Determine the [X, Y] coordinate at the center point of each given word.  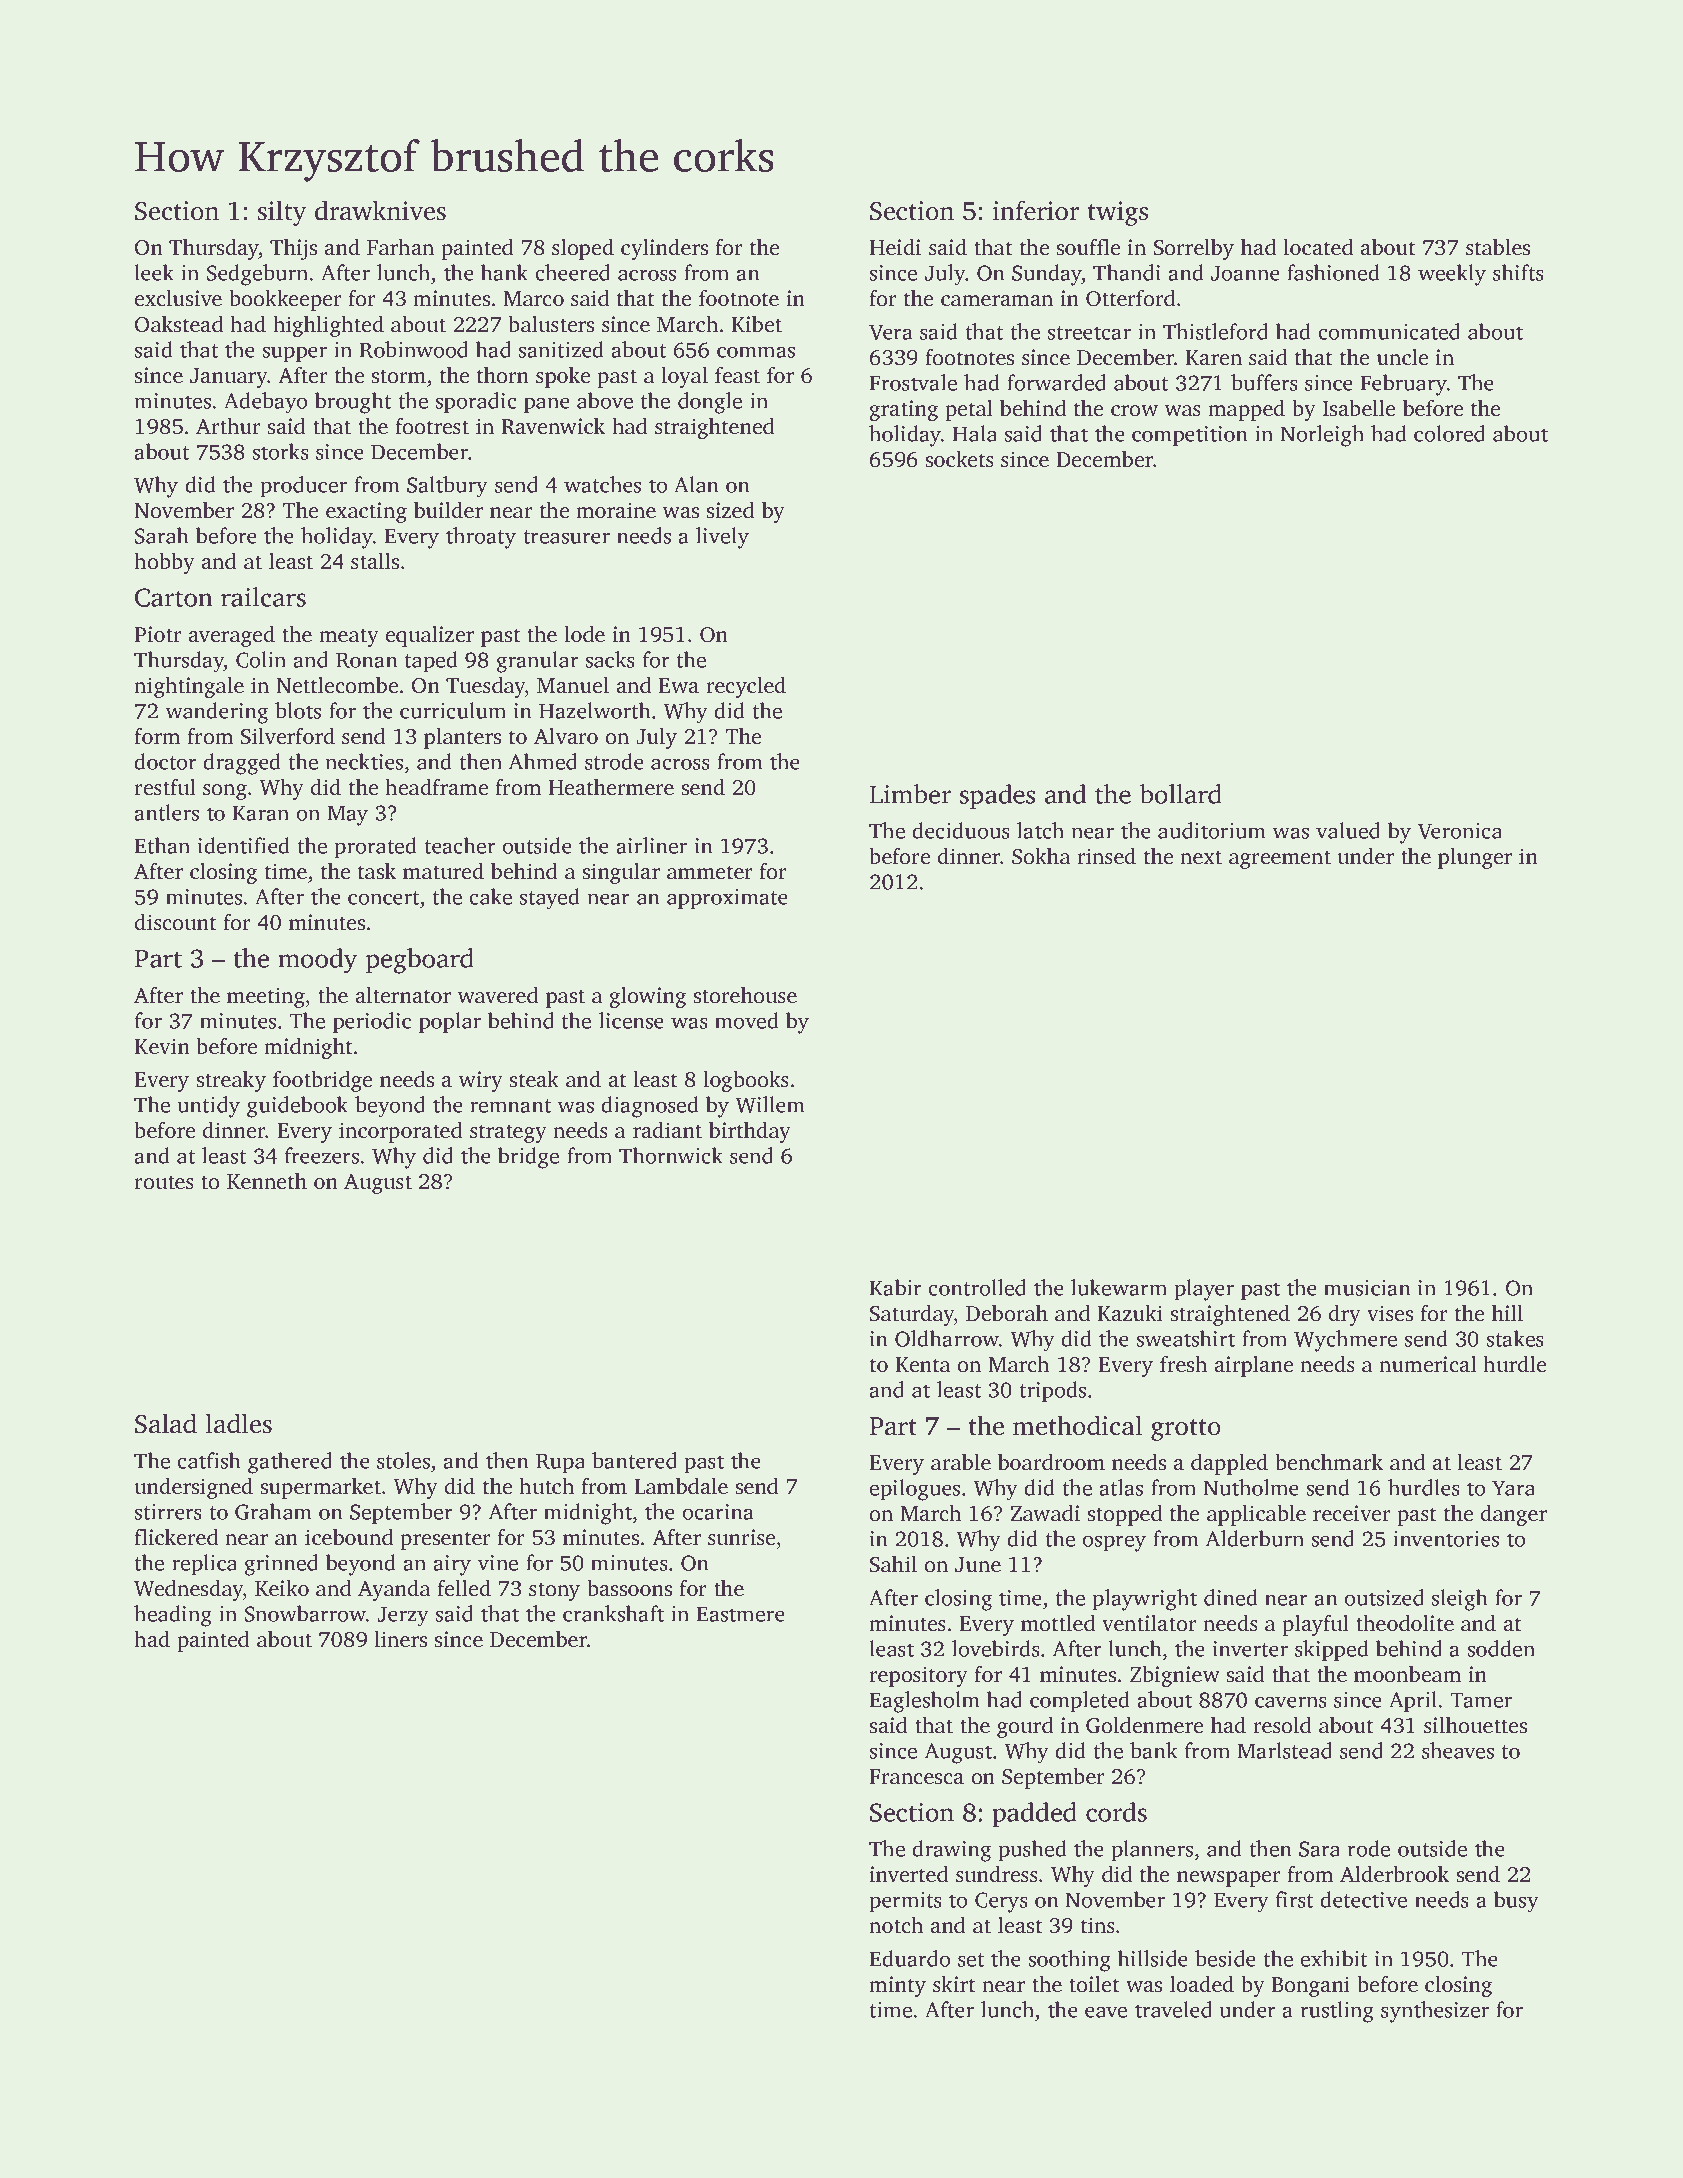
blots [298, 710]
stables [1498, 247]
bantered [634, 1460]
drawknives [380, 210]
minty [897, 1986]
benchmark [1329, 1462]
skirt [954, 1984]
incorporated [401, 1132]
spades [997, 797]
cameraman [997, 300]
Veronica [1460, 831]
